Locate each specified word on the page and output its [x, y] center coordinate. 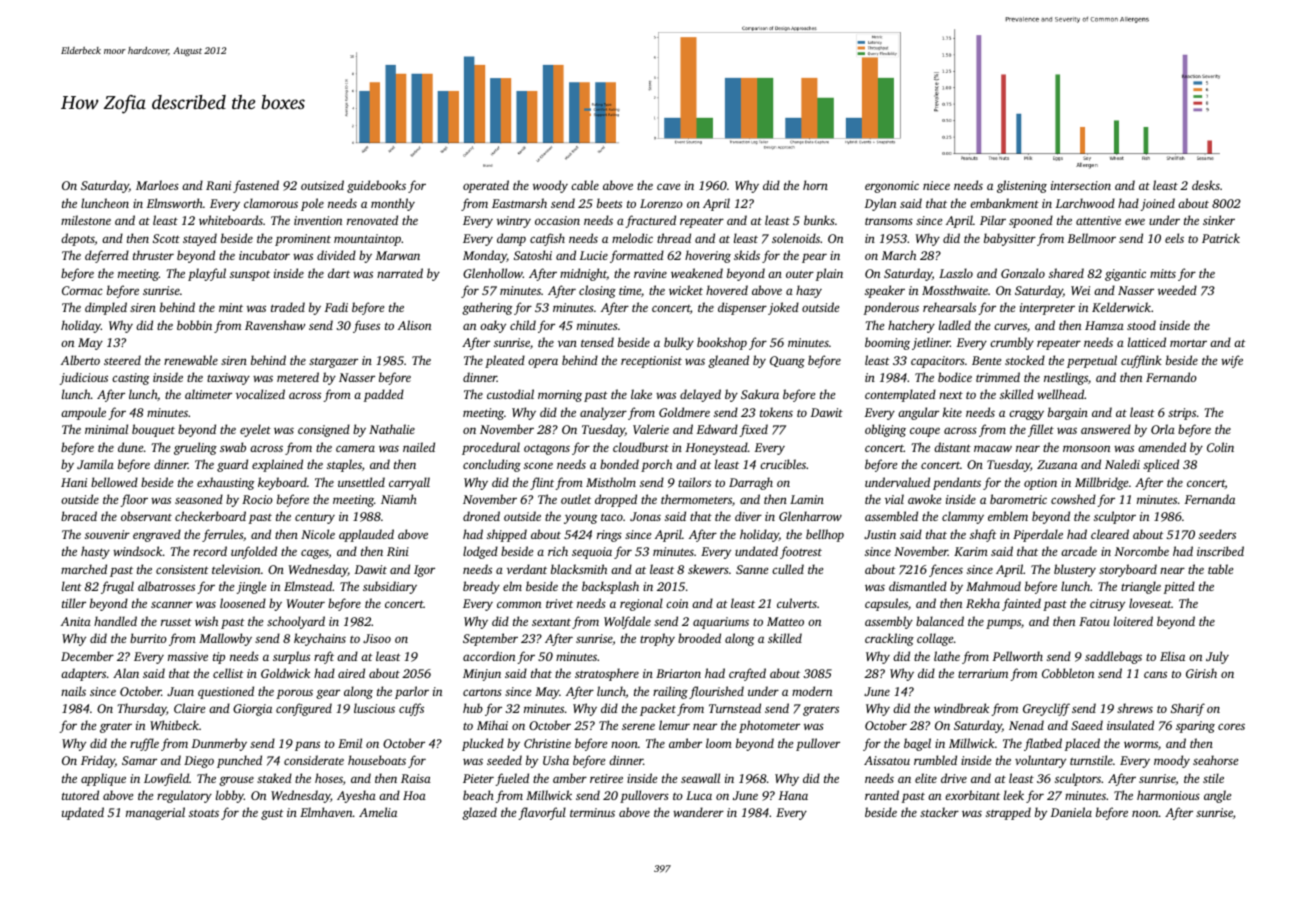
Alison [414, 325]
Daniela [1071, 812]
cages [315, 554]
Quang [787, 362]
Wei [1080, 290]
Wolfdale [627, 622]
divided [336, 255]
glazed [479, 813]
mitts [1163, 273]
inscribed [1220, 551]
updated [83, 813]
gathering [487, 308]
